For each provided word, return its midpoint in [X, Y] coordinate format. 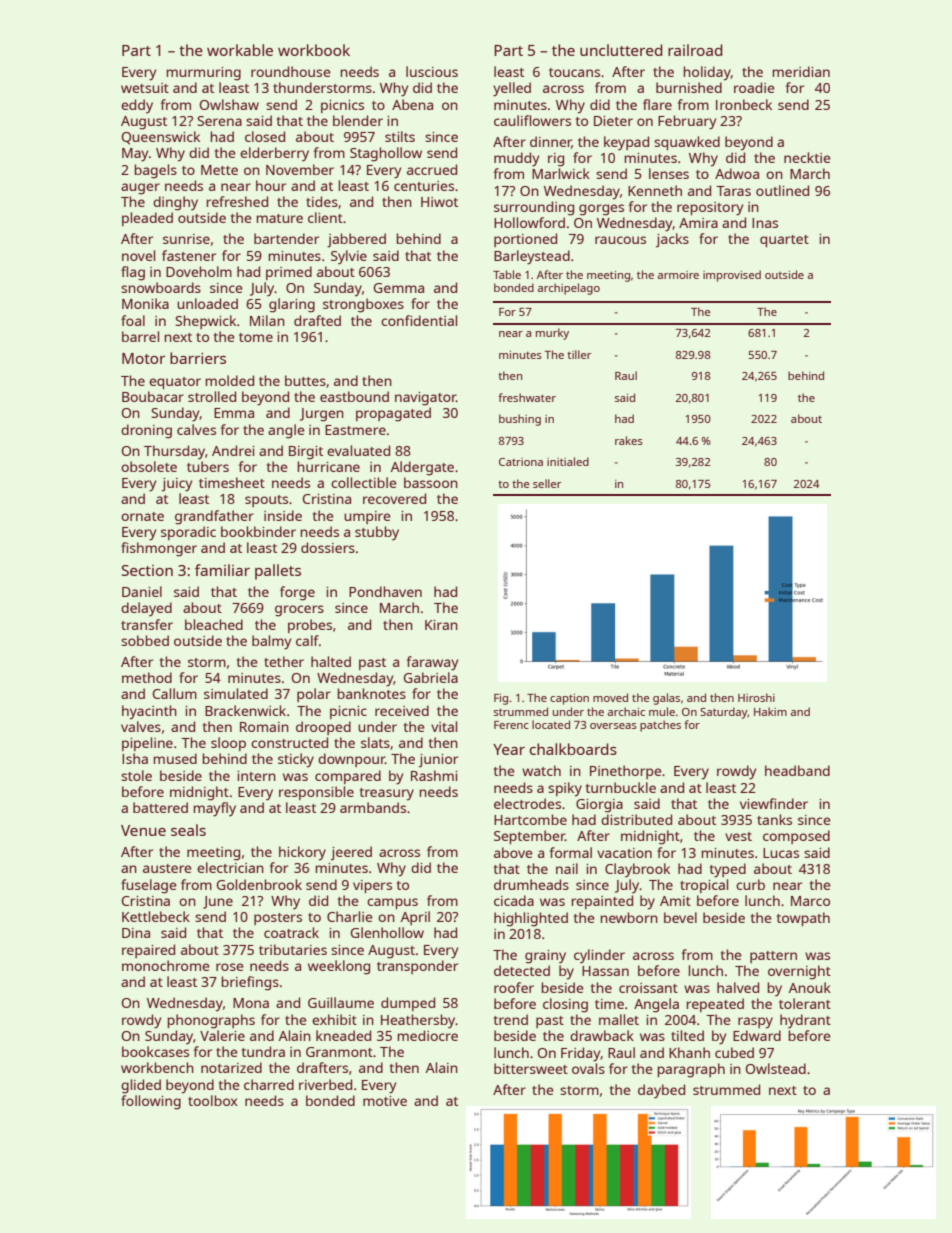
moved [610, 697]
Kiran [441, 625]
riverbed [325, 1084]
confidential [419, 320]
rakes [629, 440]
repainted [602, 902]
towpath [803, 919]
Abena [412, 104]
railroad [695, 50]
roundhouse [291, 71]
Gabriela [431, 677]
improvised [732, 276]
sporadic [188, 533]
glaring [292, 305]
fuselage [149, 886]
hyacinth [149, 712]
